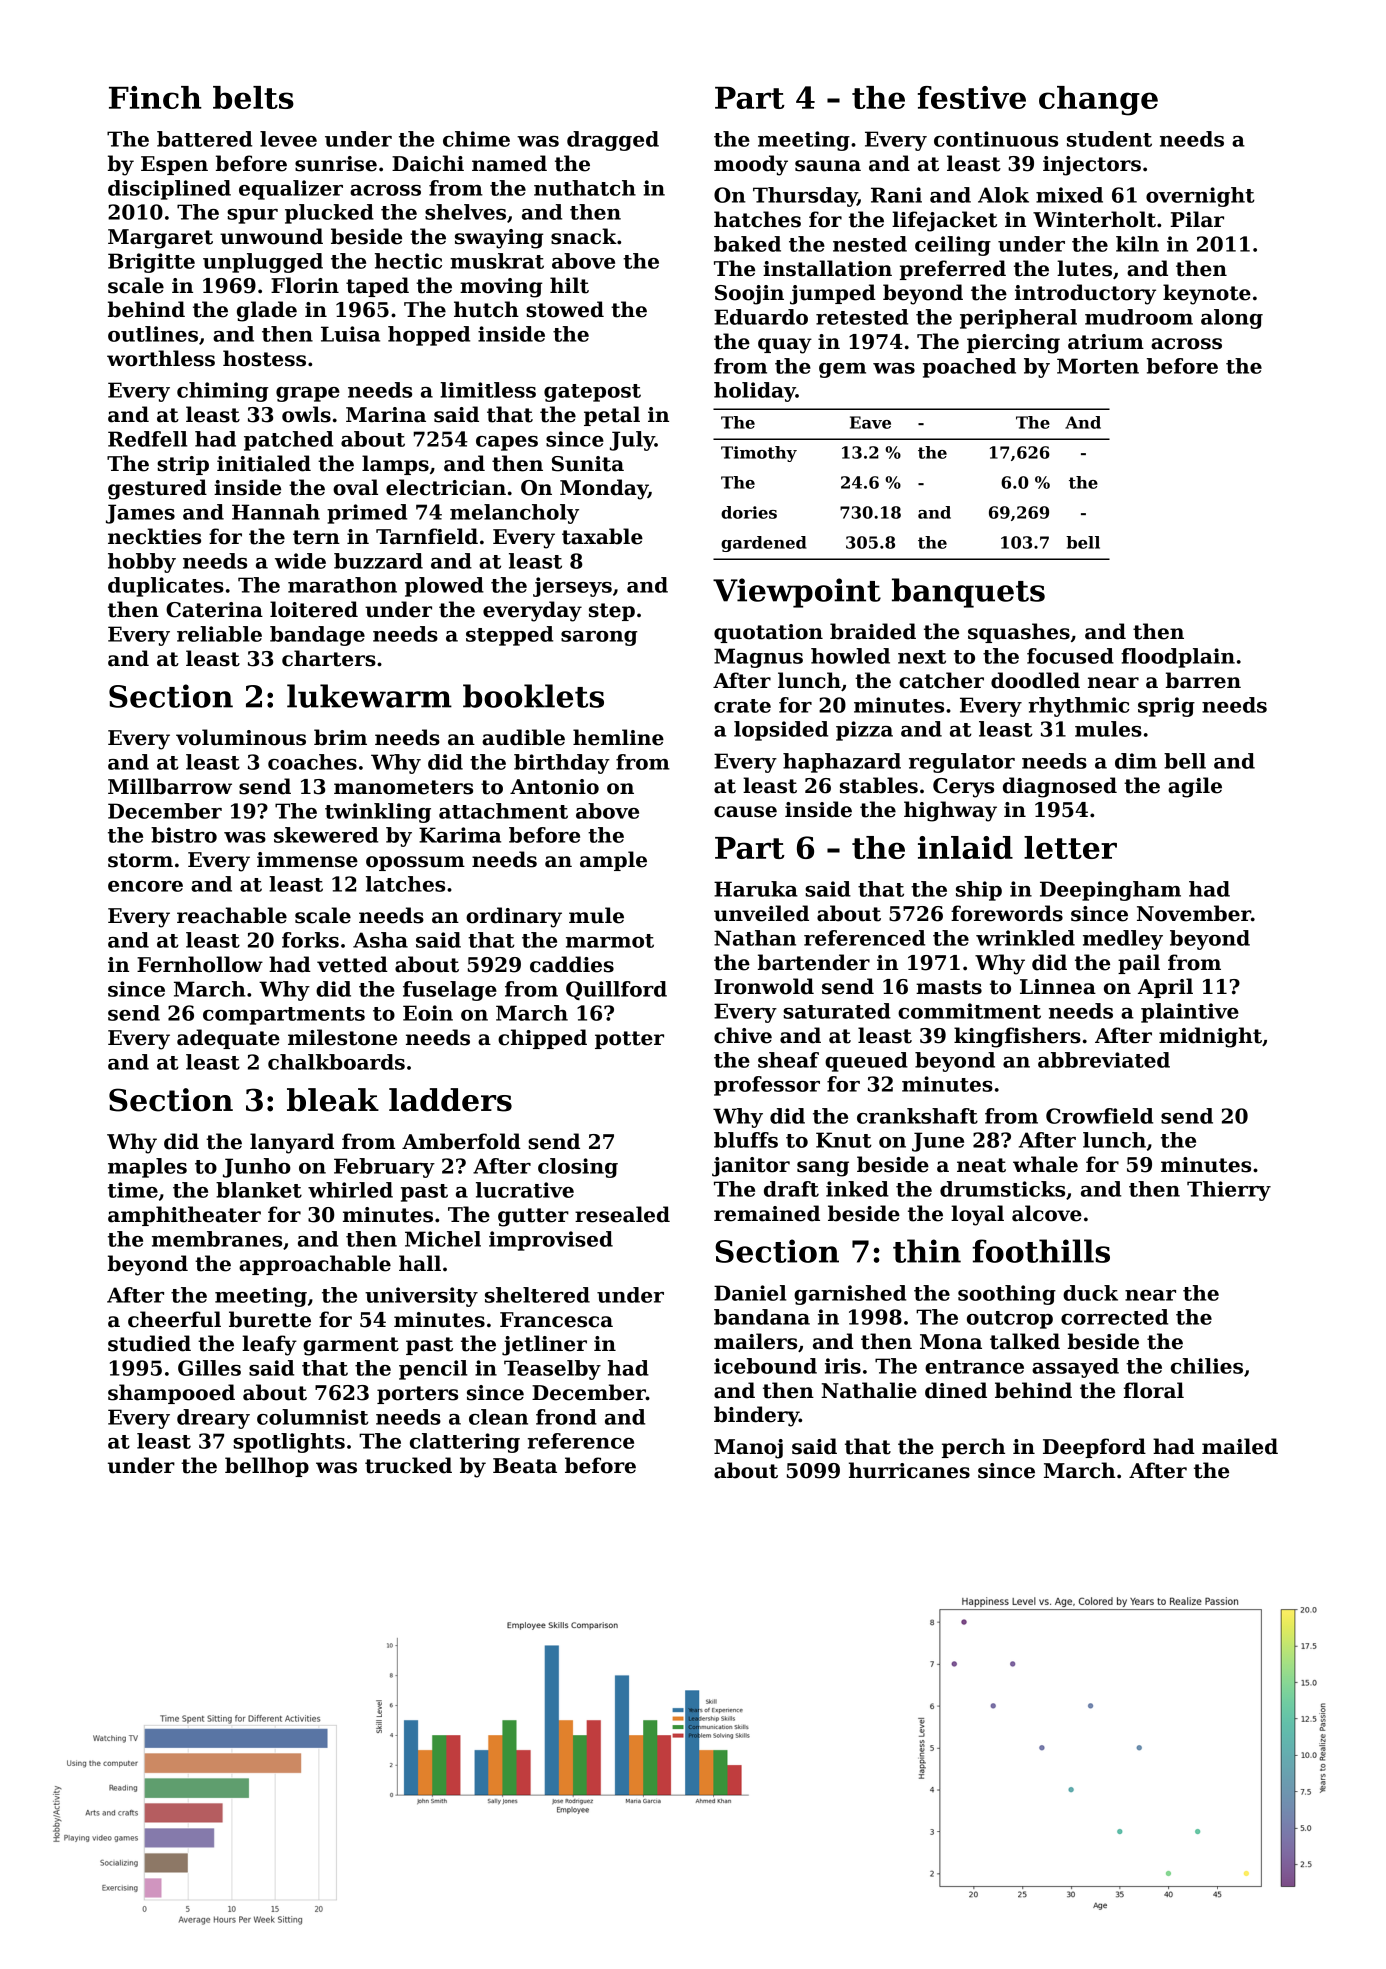 The height and width of the image is (1969, 1386). Describe the element at coordinates (972, 97) in the image. I see `festive` at that location.
